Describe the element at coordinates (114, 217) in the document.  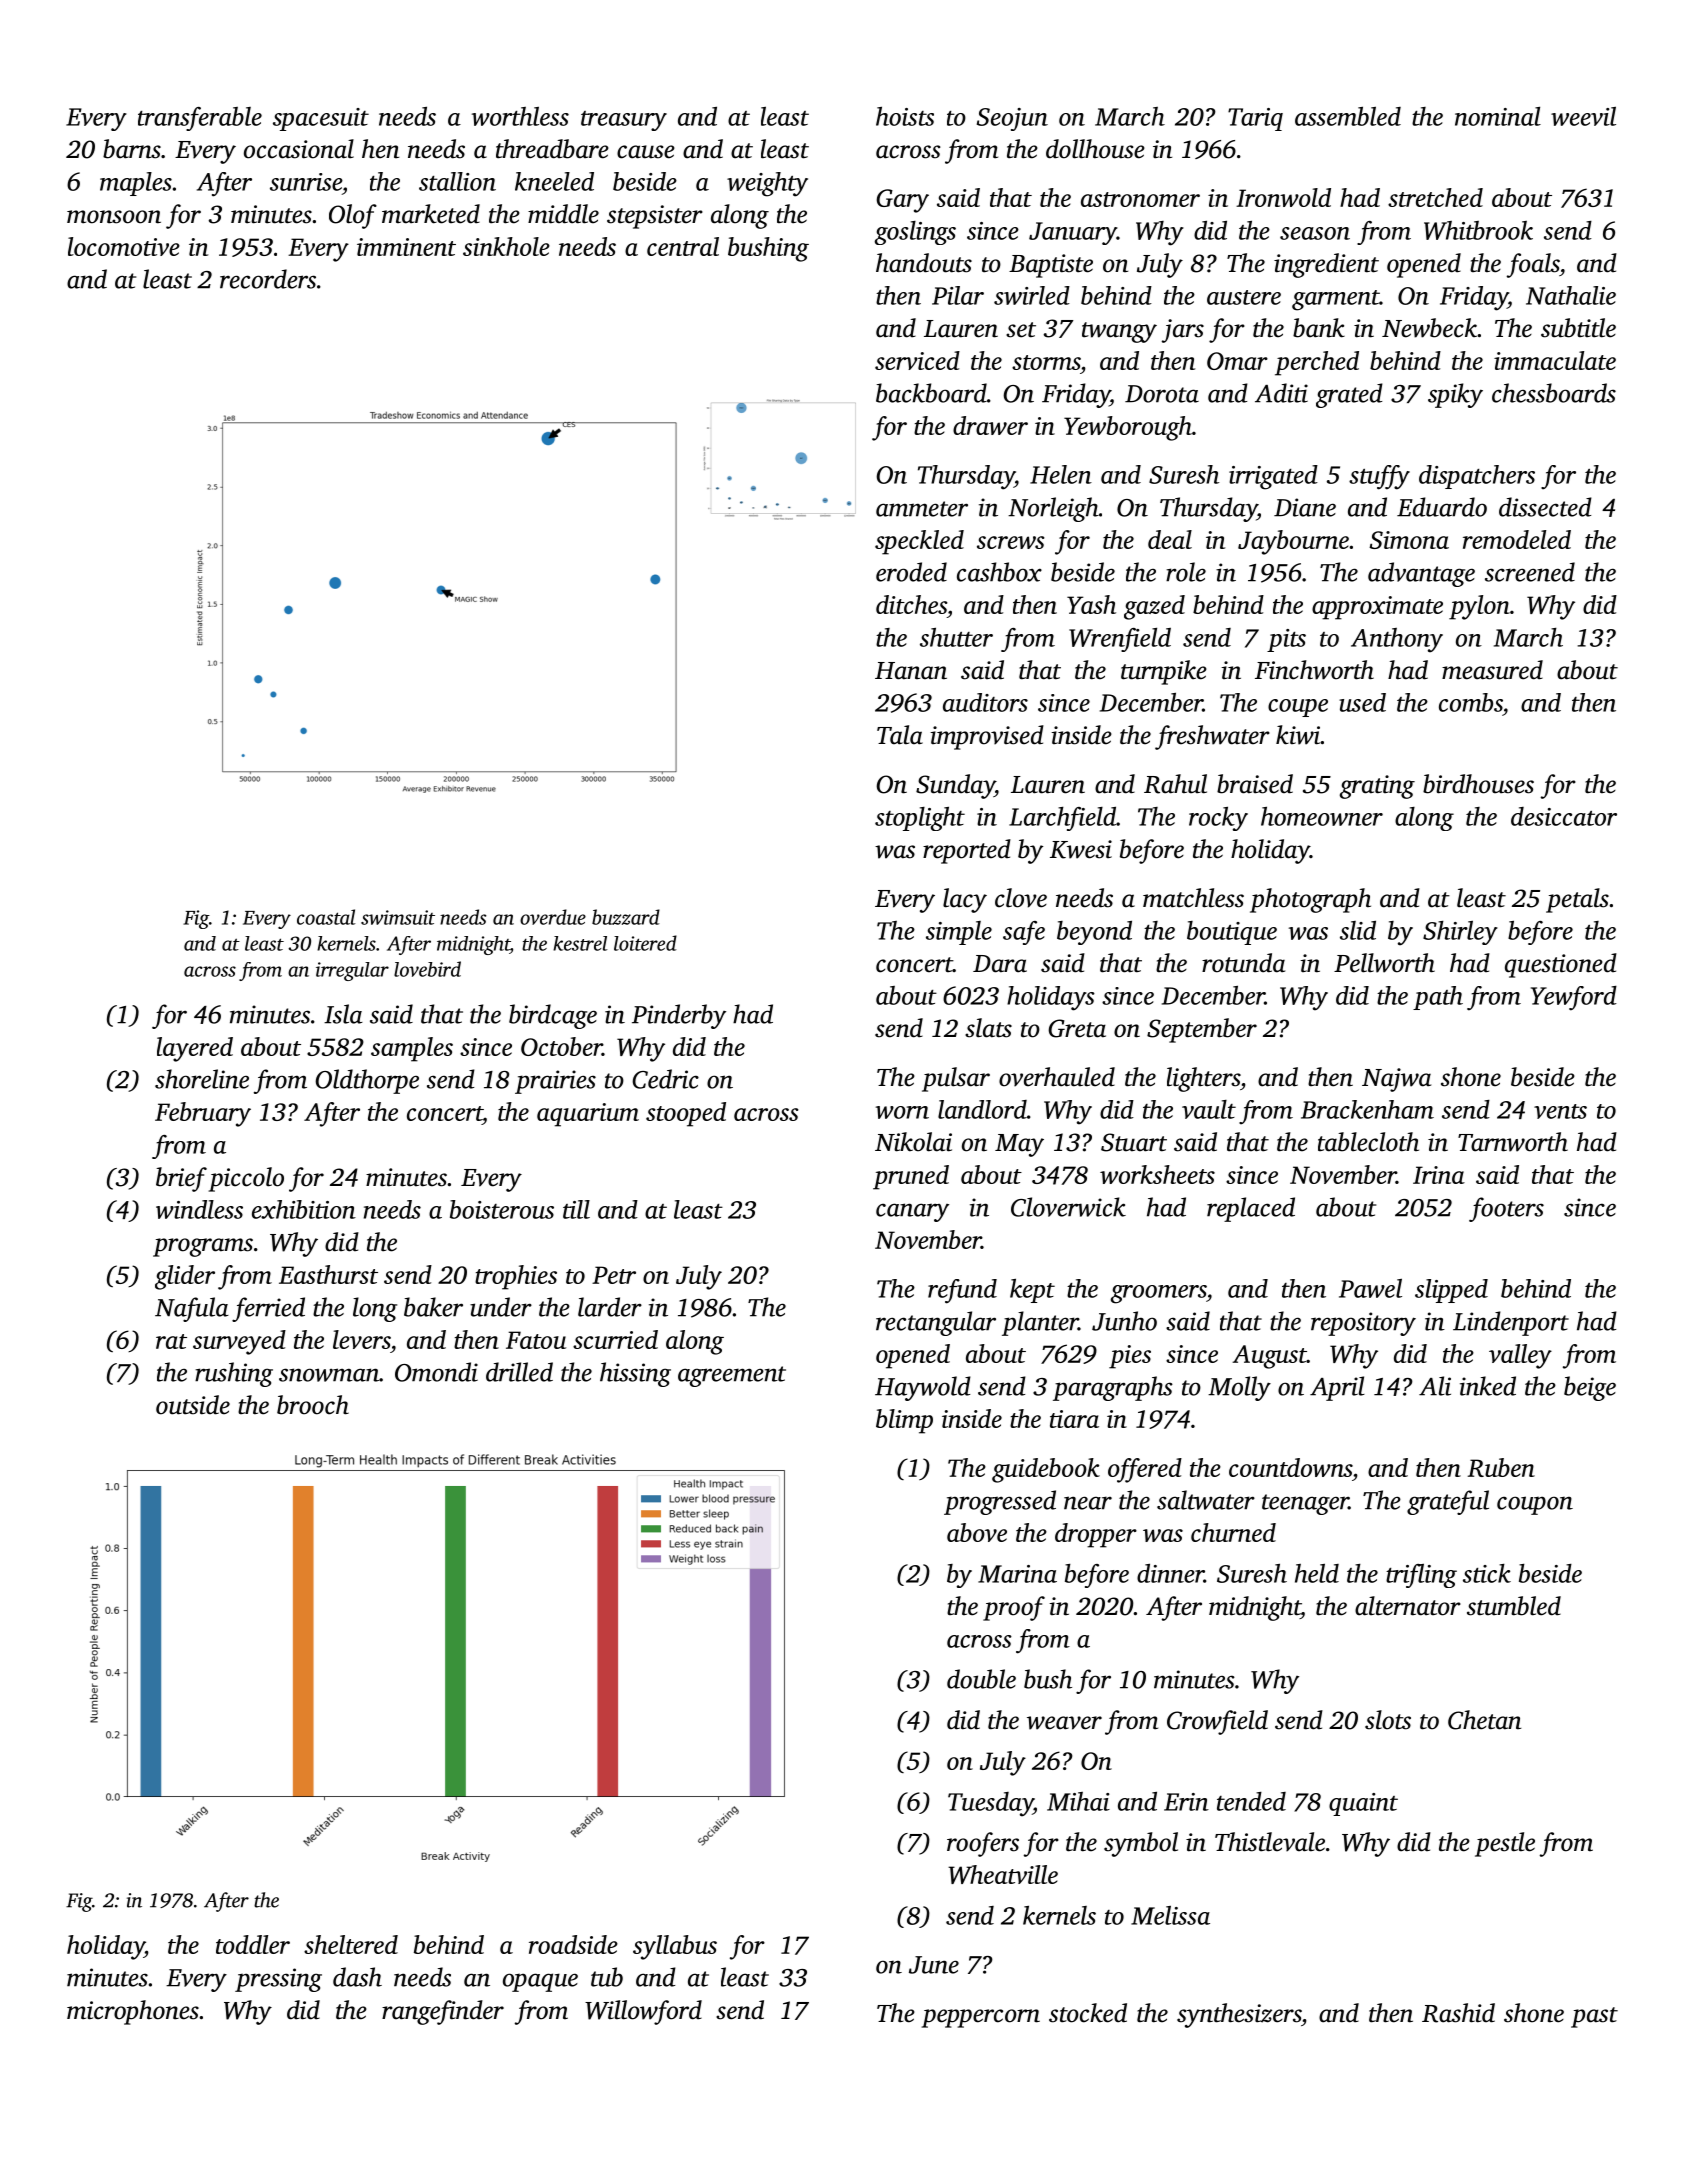
I see `monsoon` at that location.
